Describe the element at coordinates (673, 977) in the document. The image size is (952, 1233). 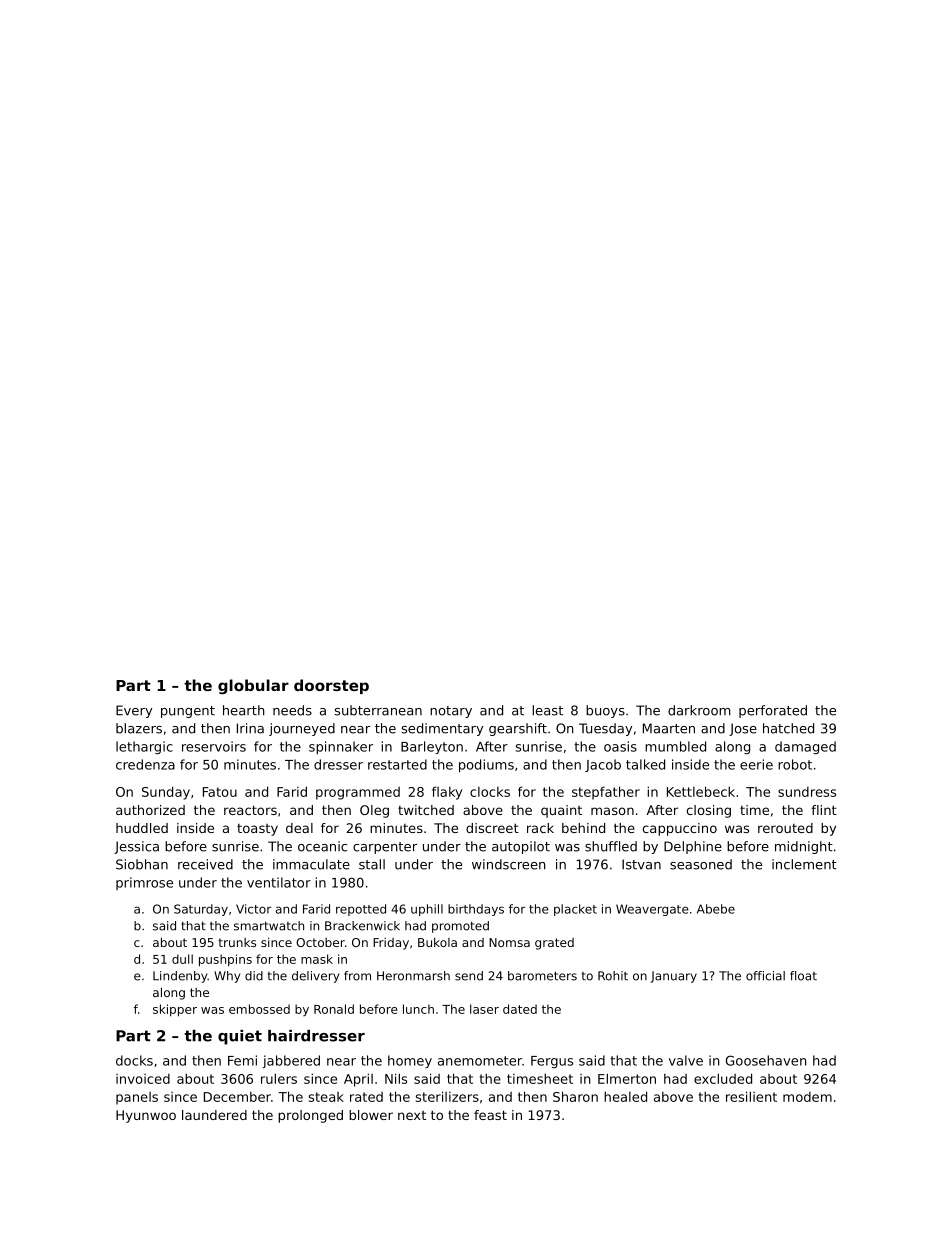
I see `January` at that location.
